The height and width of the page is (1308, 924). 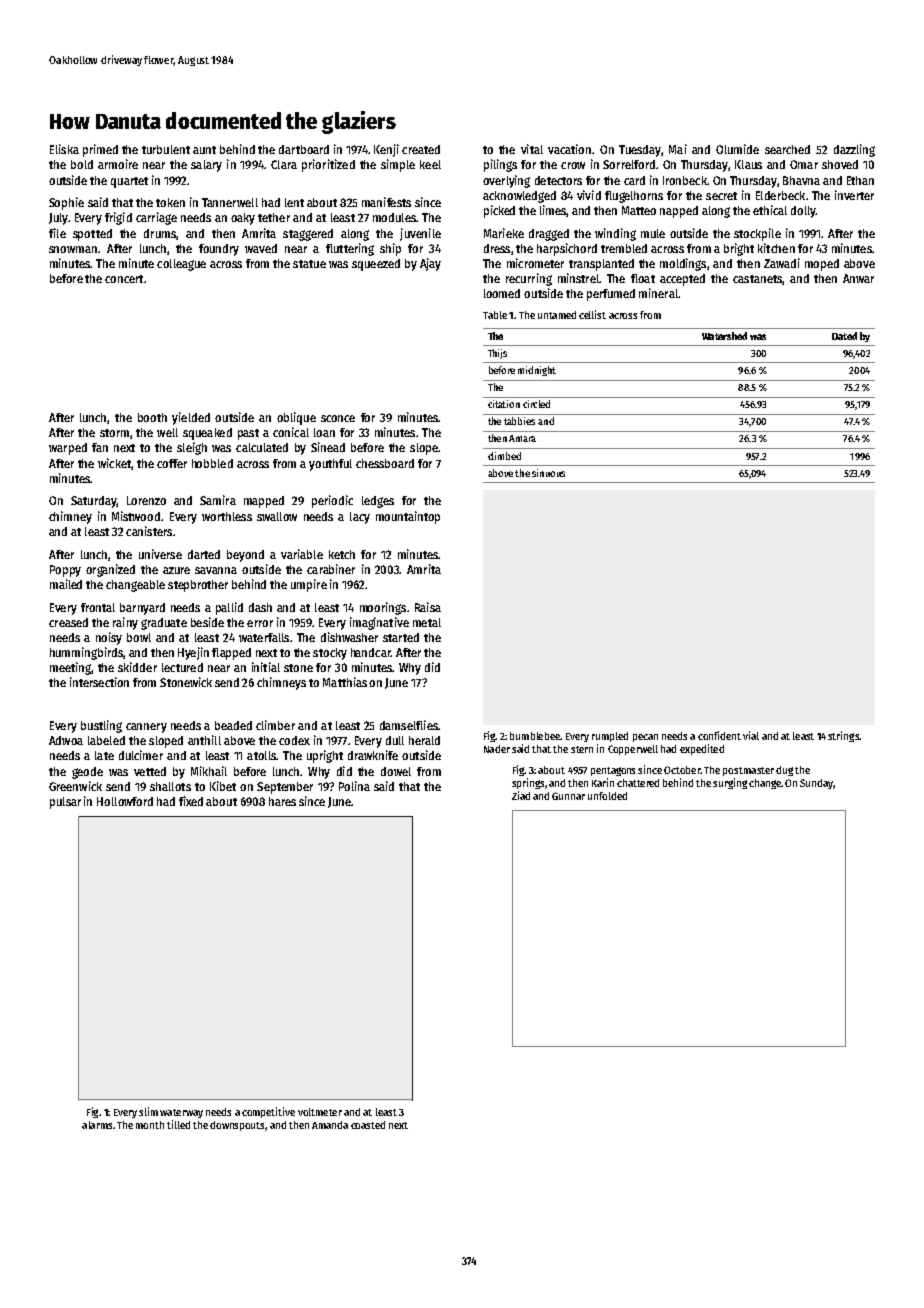 I want to click on Dated, so click(x=844, y=336).
